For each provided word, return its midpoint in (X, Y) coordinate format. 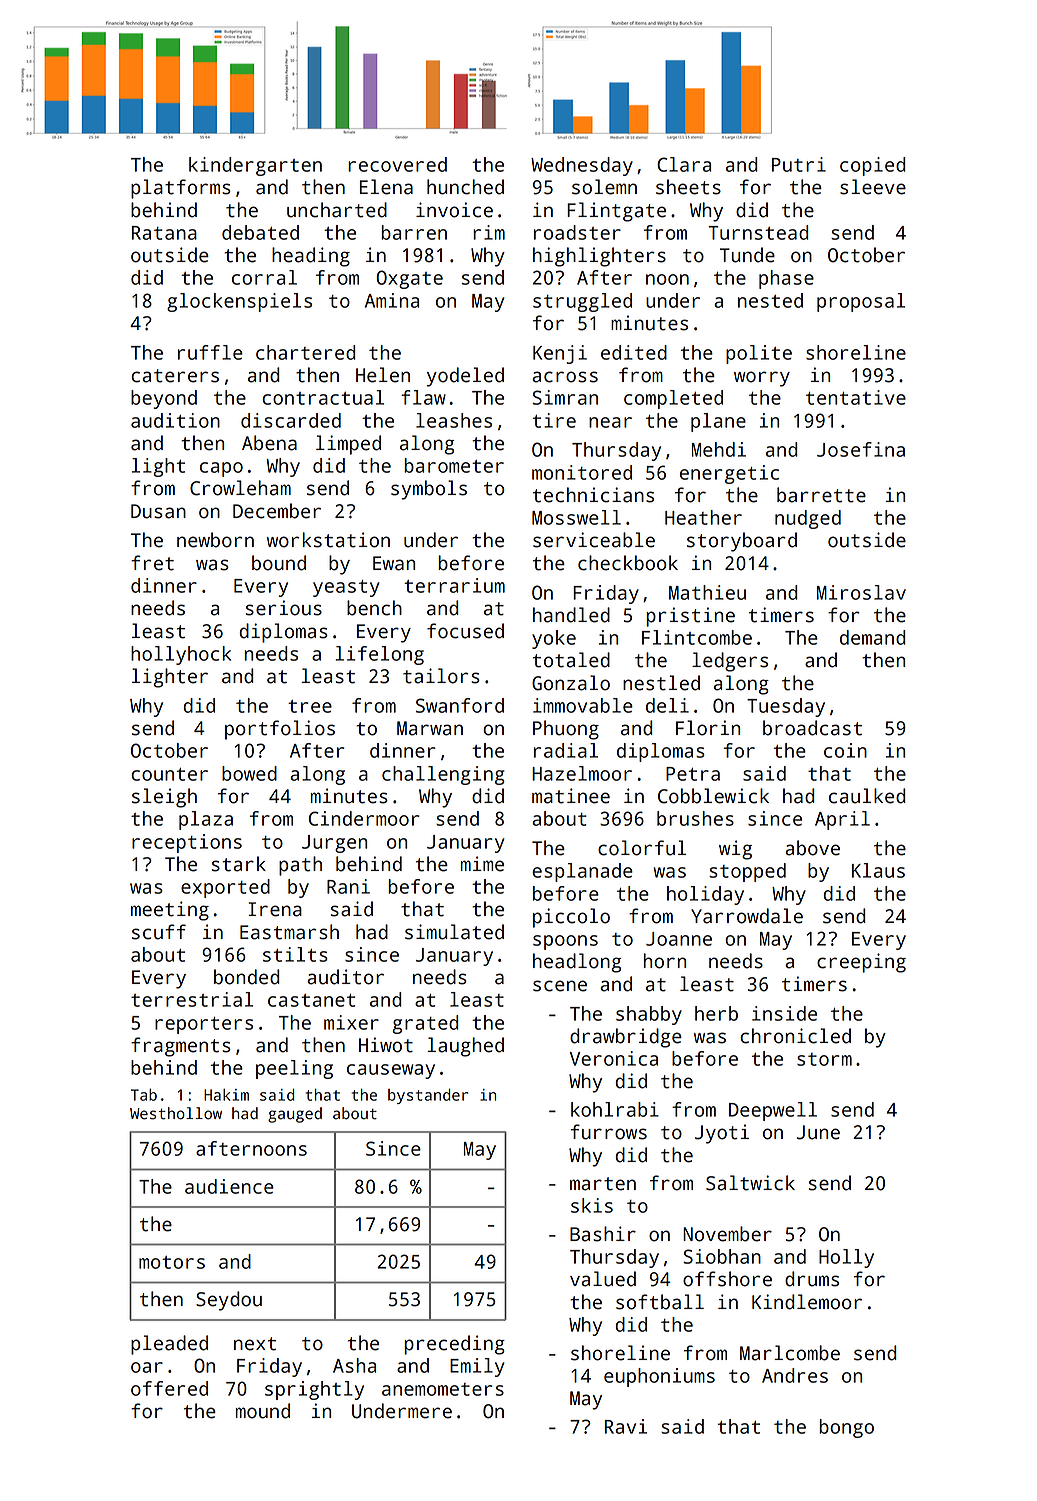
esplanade (582, 872)
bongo (846, 1428)
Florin (708, 728)
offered (169, 1388)
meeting (170, 911)
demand (873, 637)
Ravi (626, 1426)
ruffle (210, 352)
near (610, 422)
